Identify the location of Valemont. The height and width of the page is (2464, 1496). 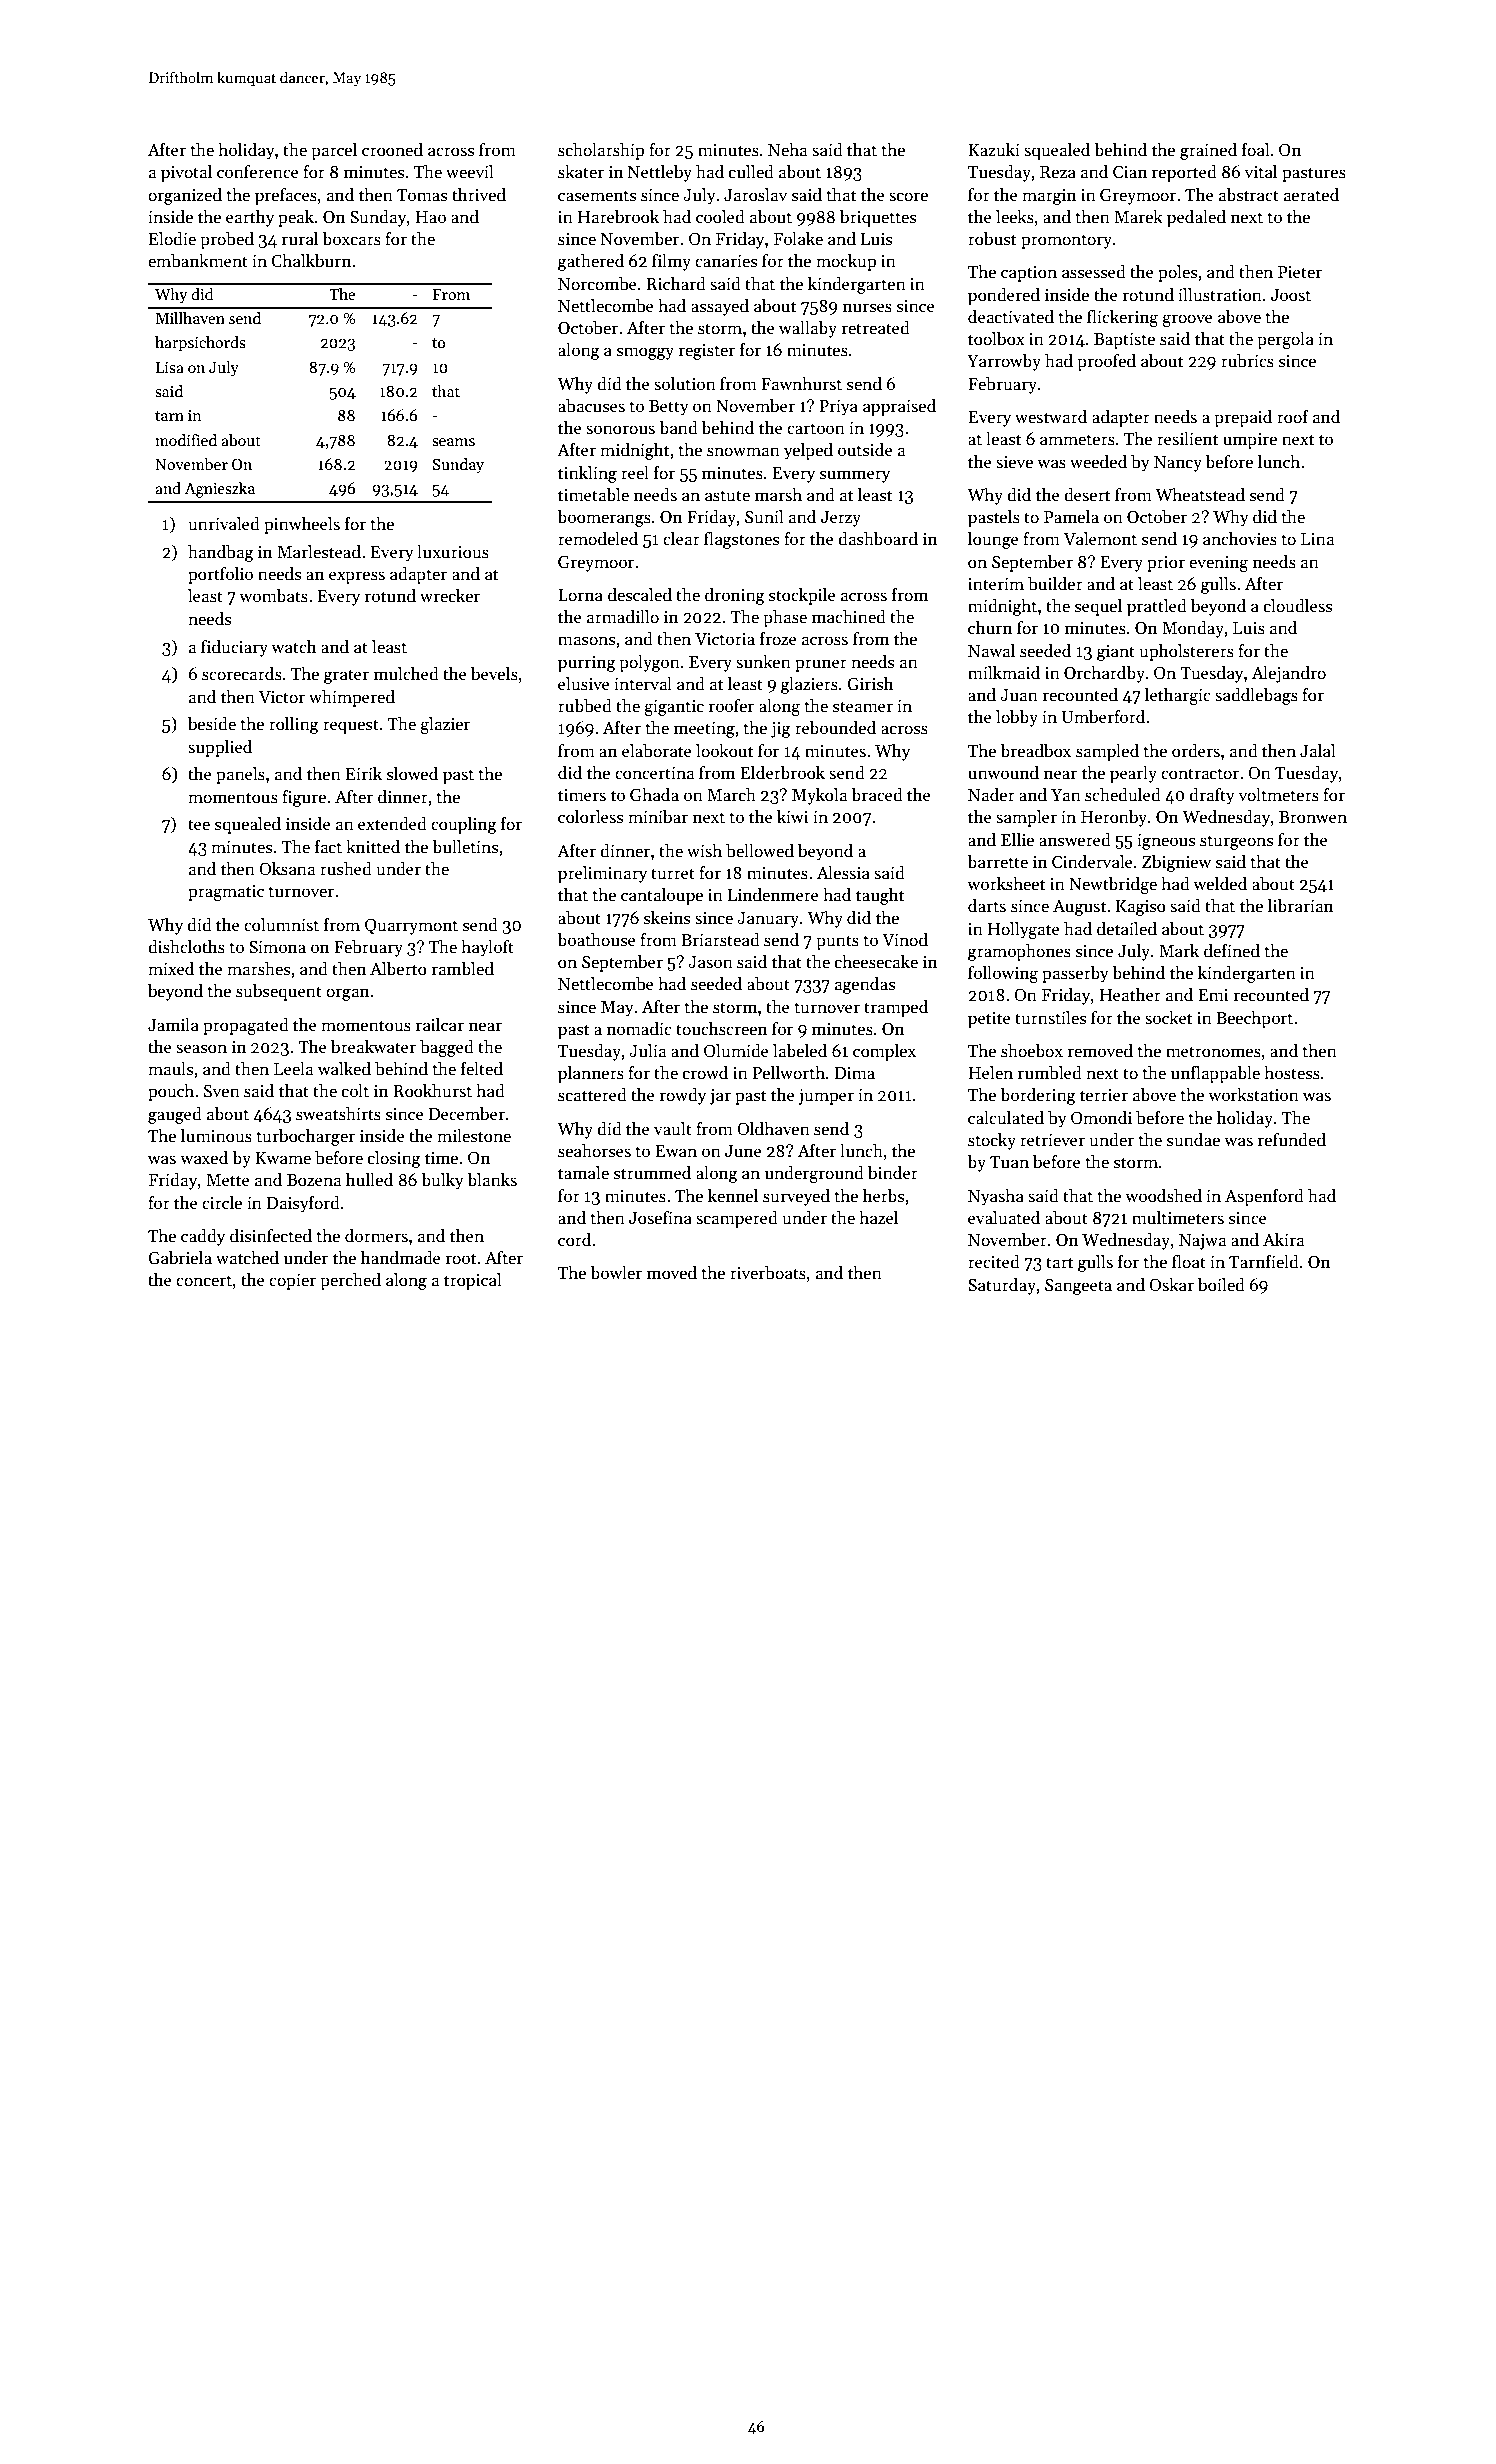
(1100, 539).
